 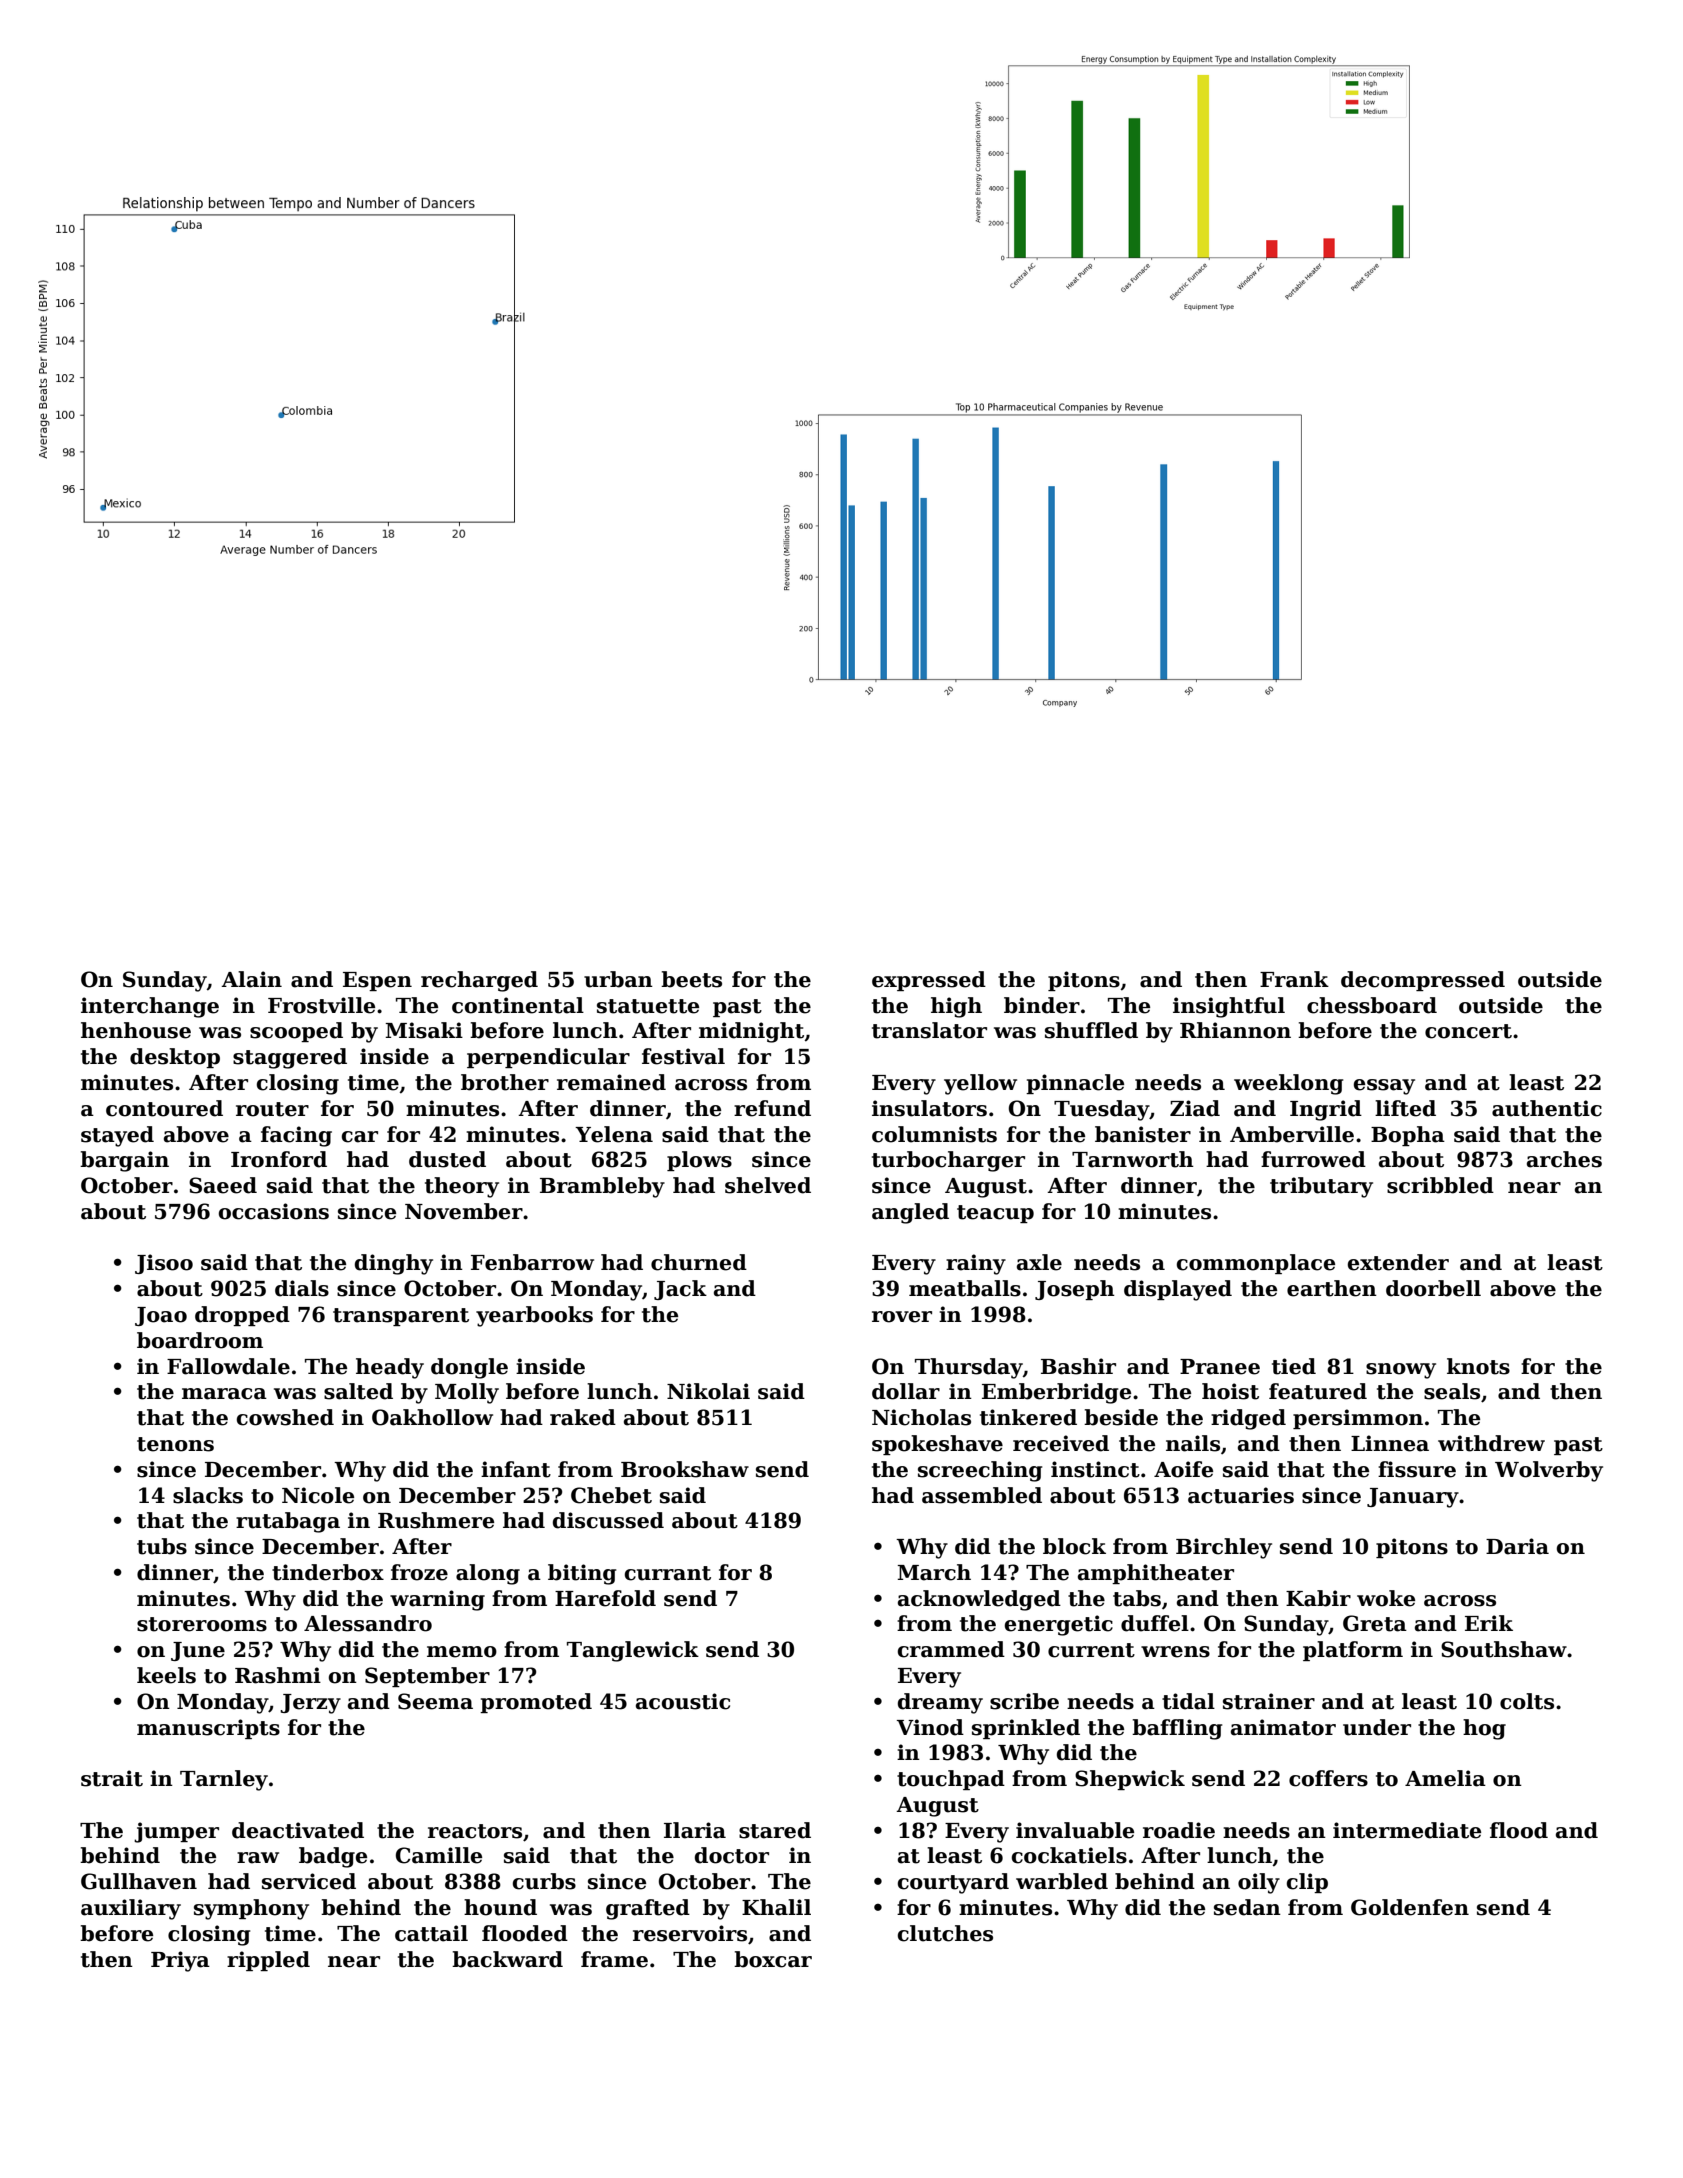 I want to click on arches, so click(x=1564, y=1159).
